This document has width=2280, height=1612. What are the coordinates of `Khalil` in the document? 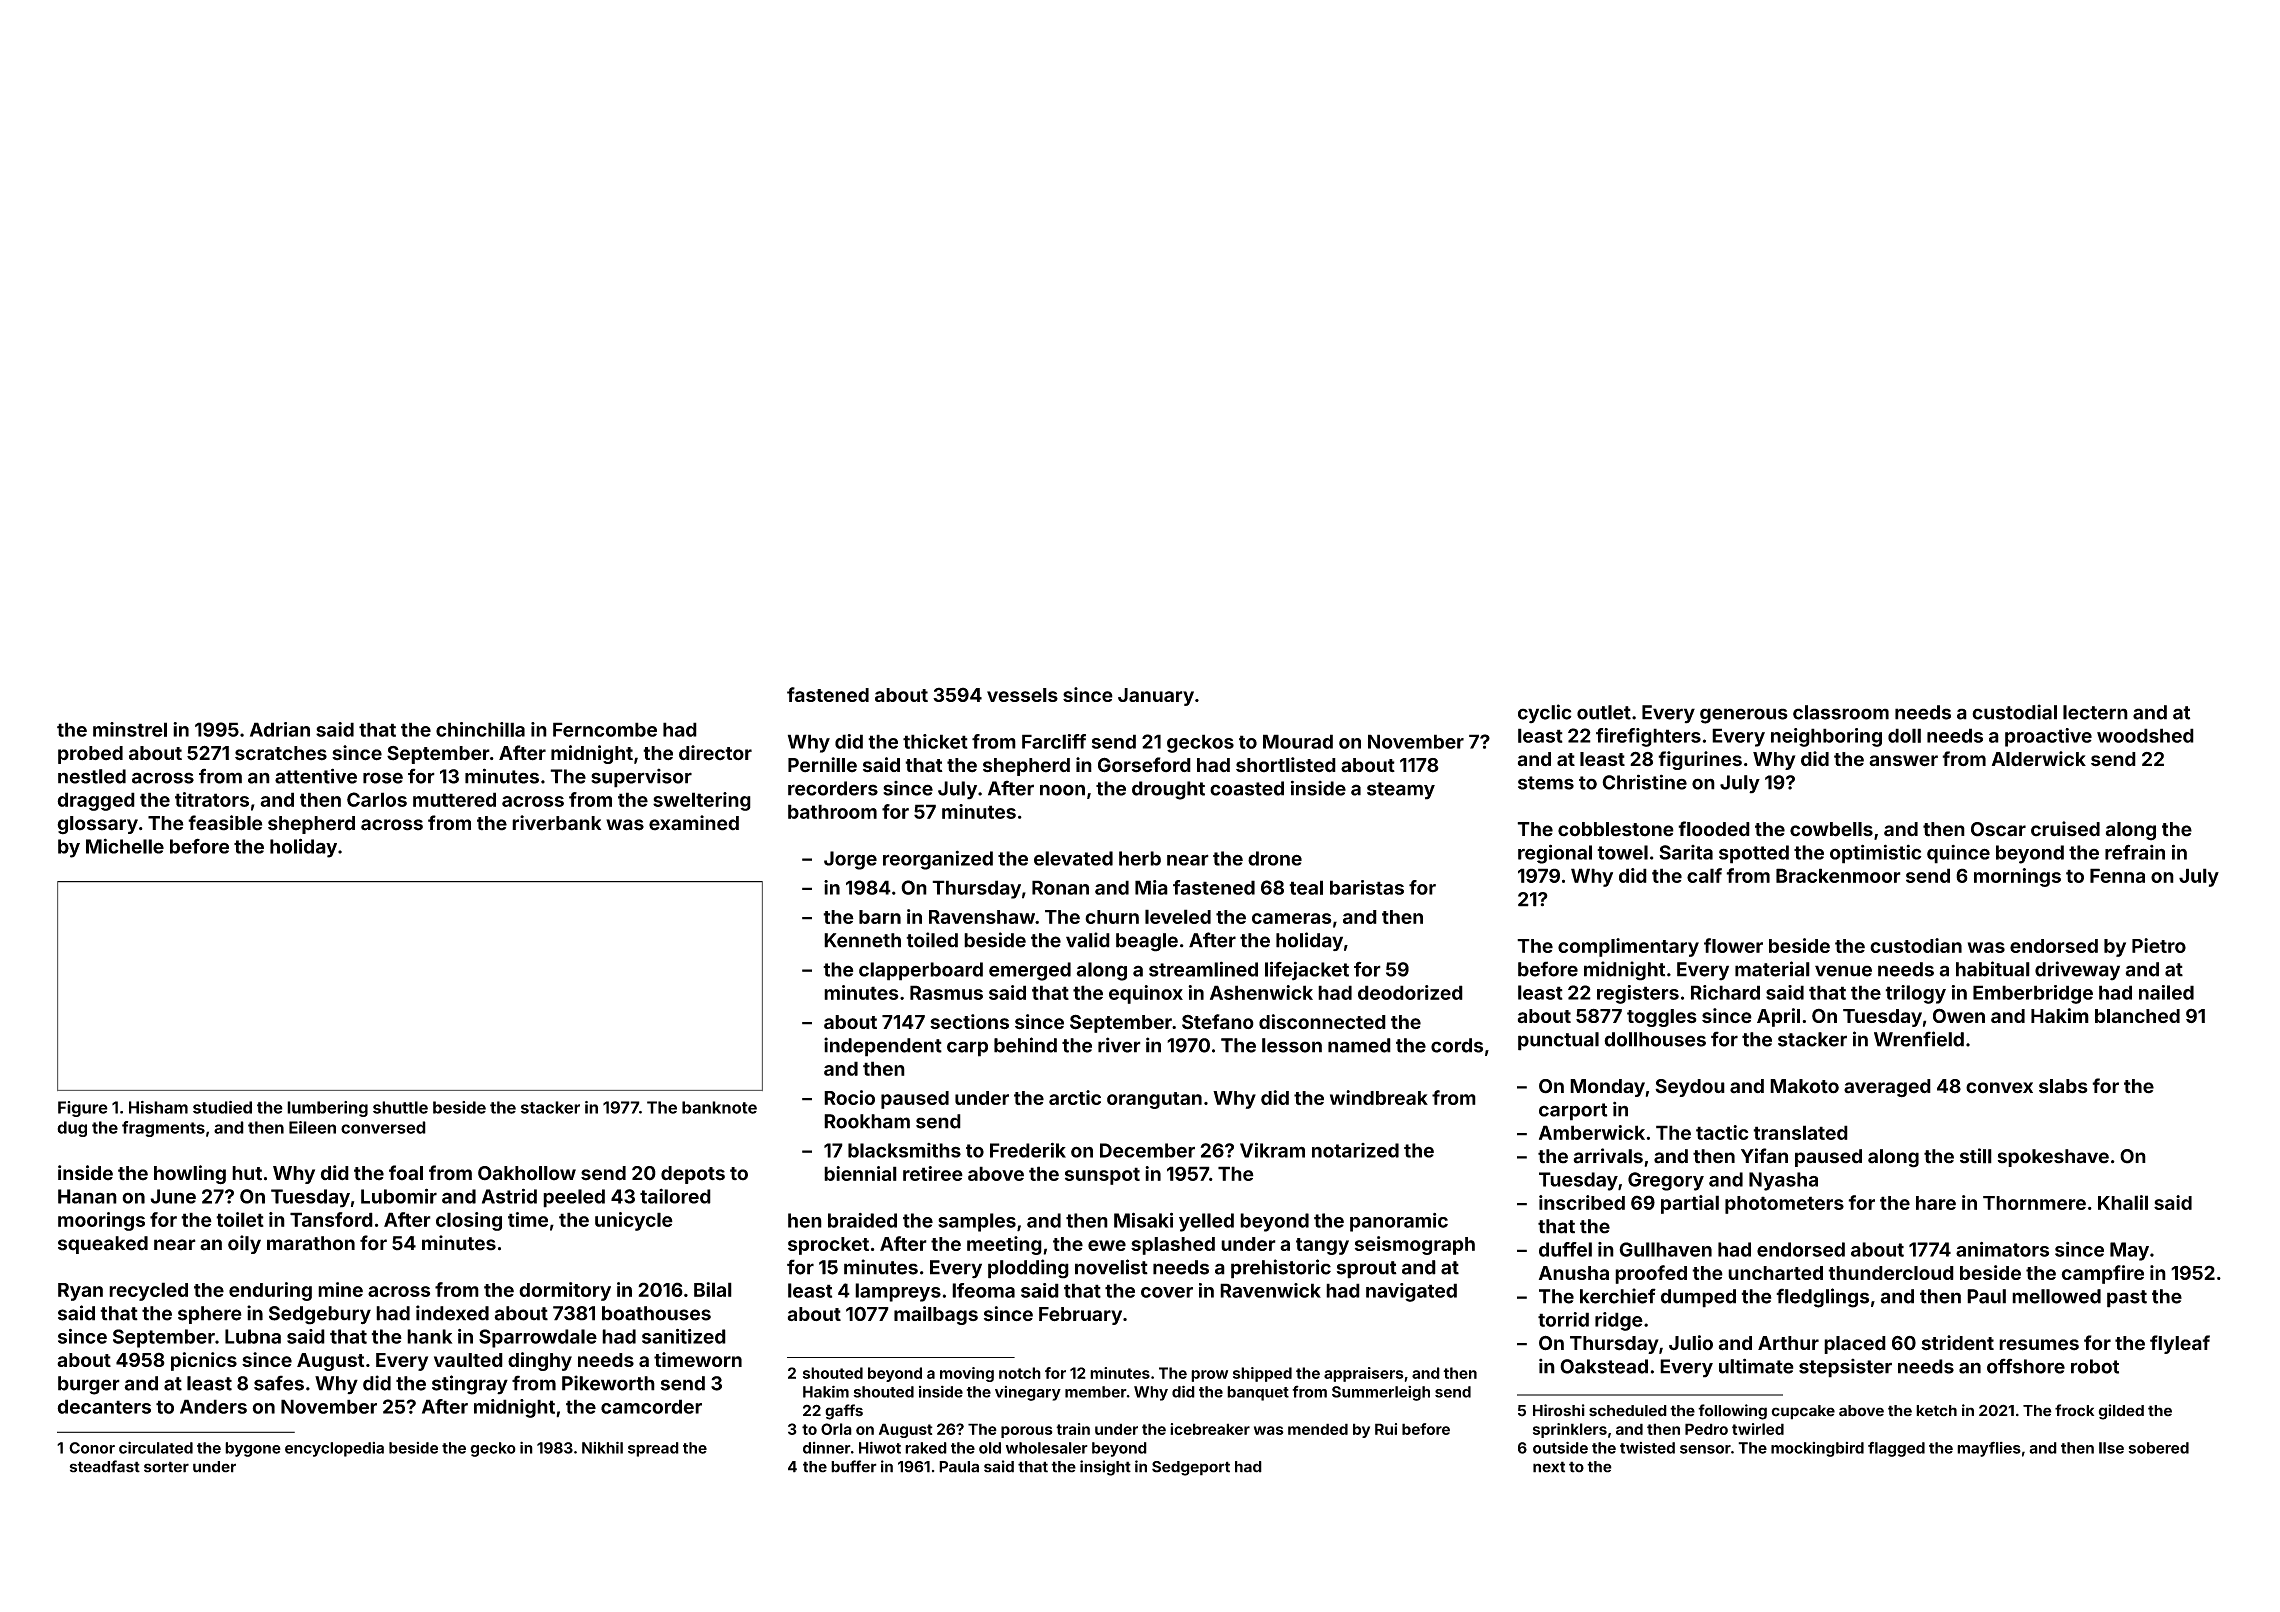 It's located at (2123, 1202).
